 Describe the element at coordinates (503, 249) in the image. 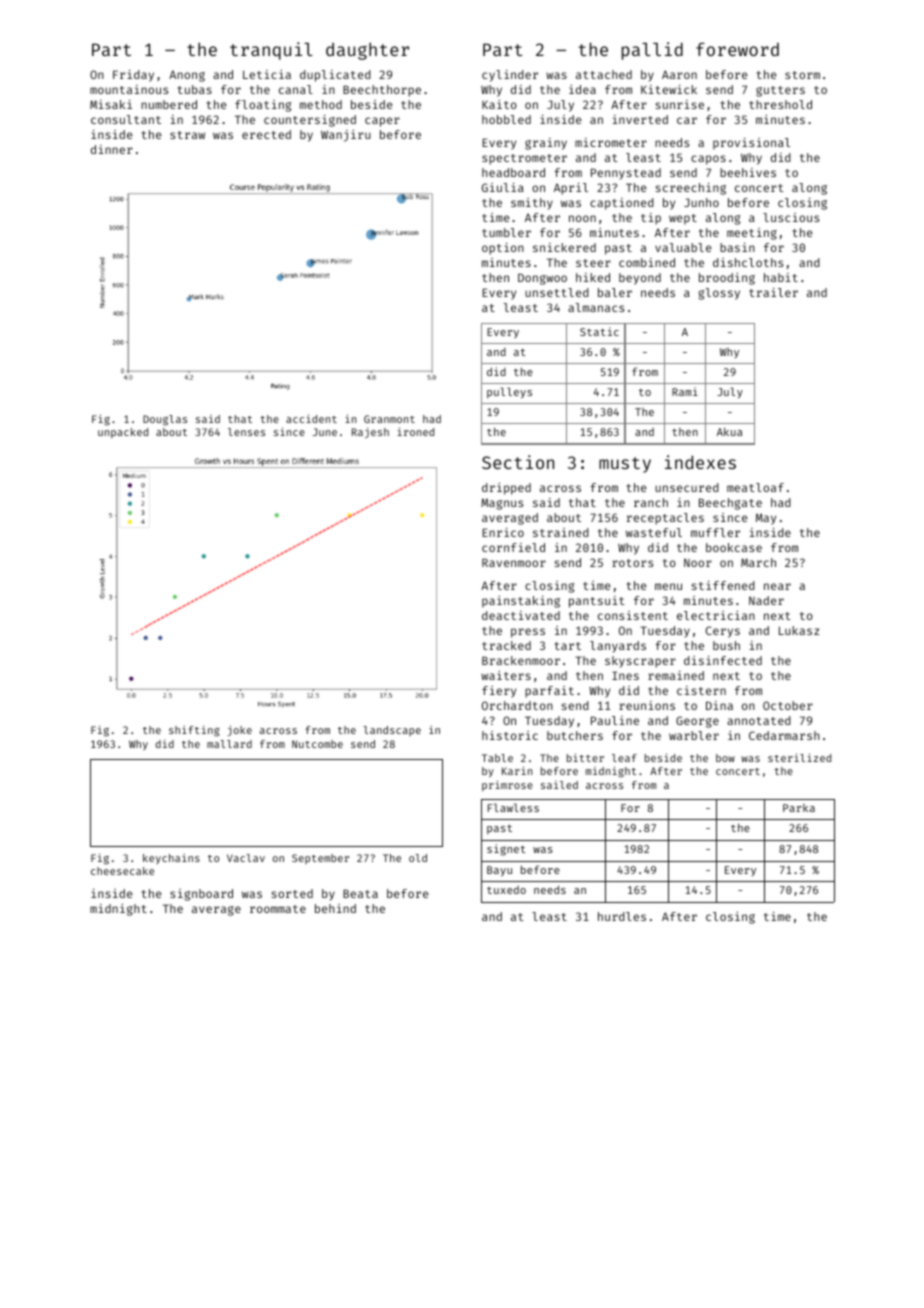

I see `option` at that location.
